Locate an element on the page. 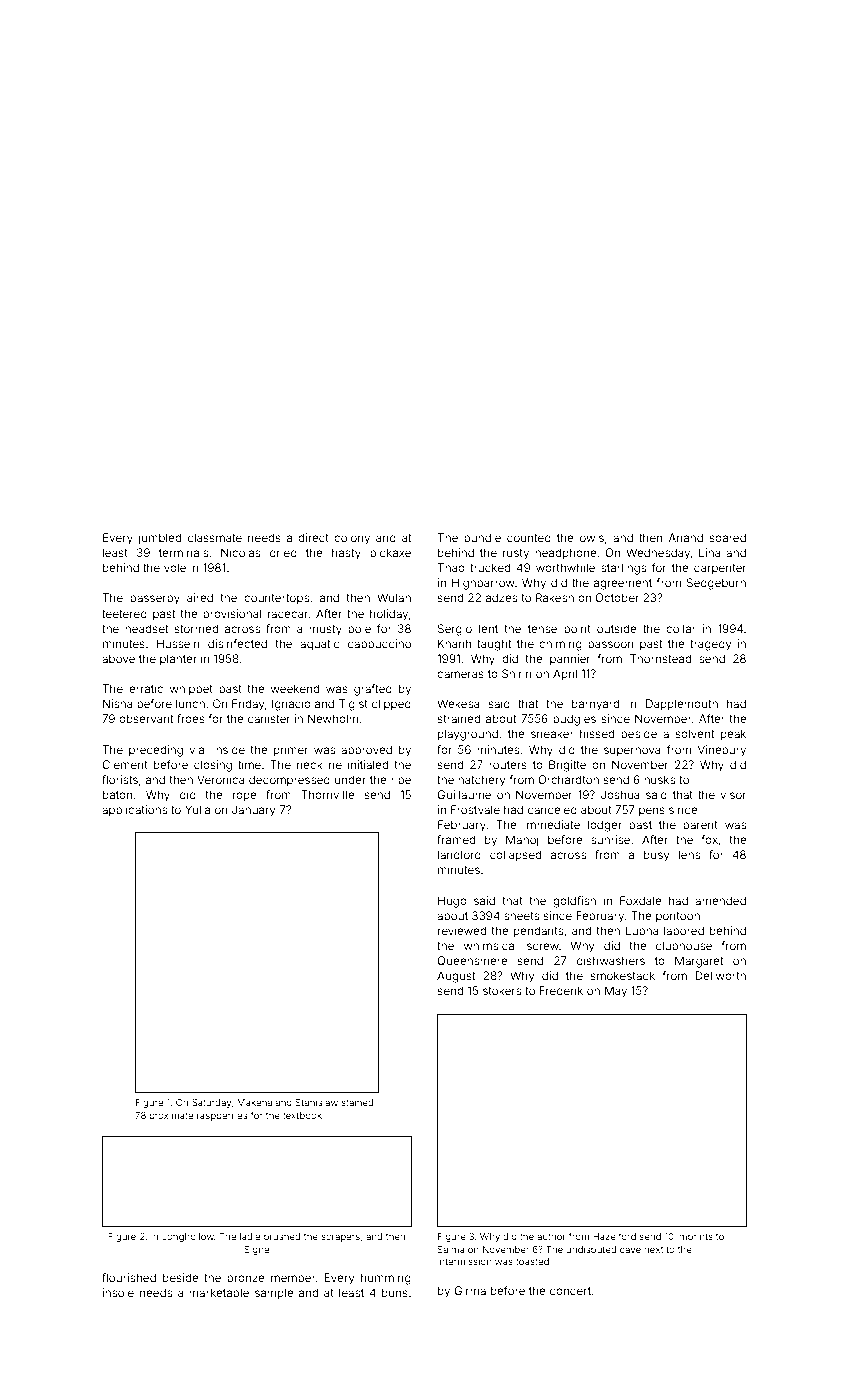 This document has height=1400, width=849. Anand is located at coordinates (685, 537).
